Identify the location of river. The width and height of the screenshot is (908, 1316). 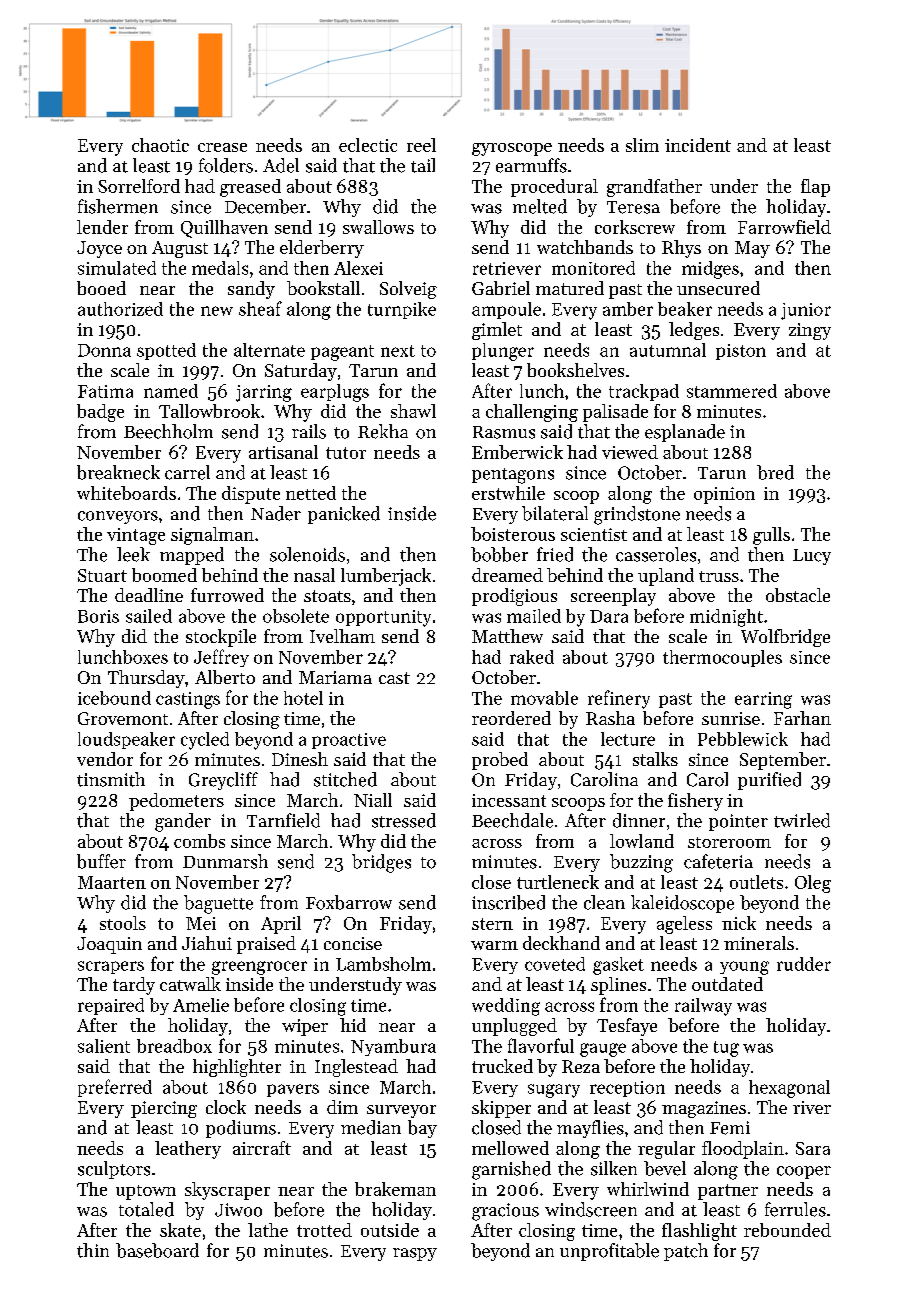
(812, 1107).
